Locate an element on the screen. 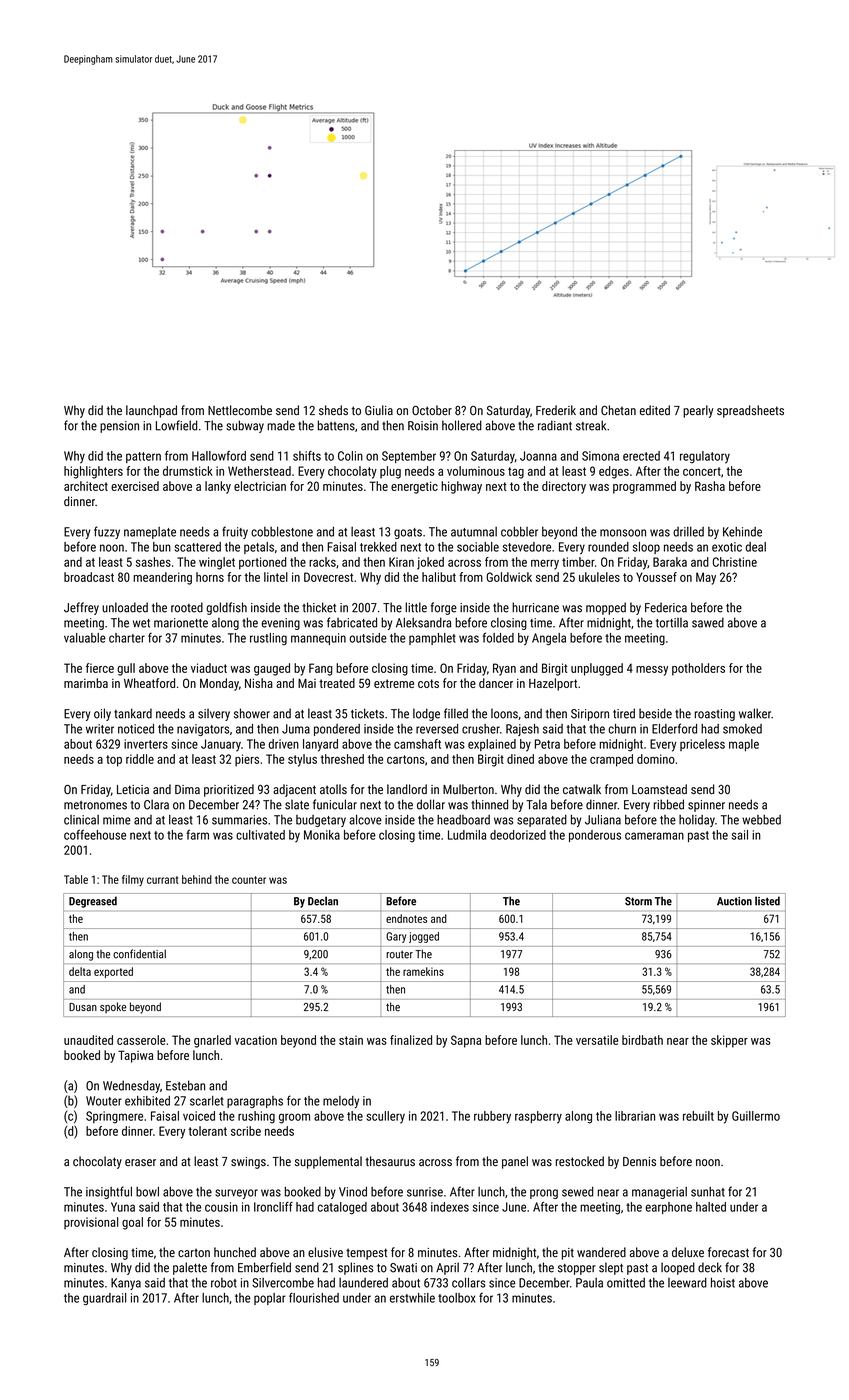  unaudited is located at coordinates (88, 1040).
